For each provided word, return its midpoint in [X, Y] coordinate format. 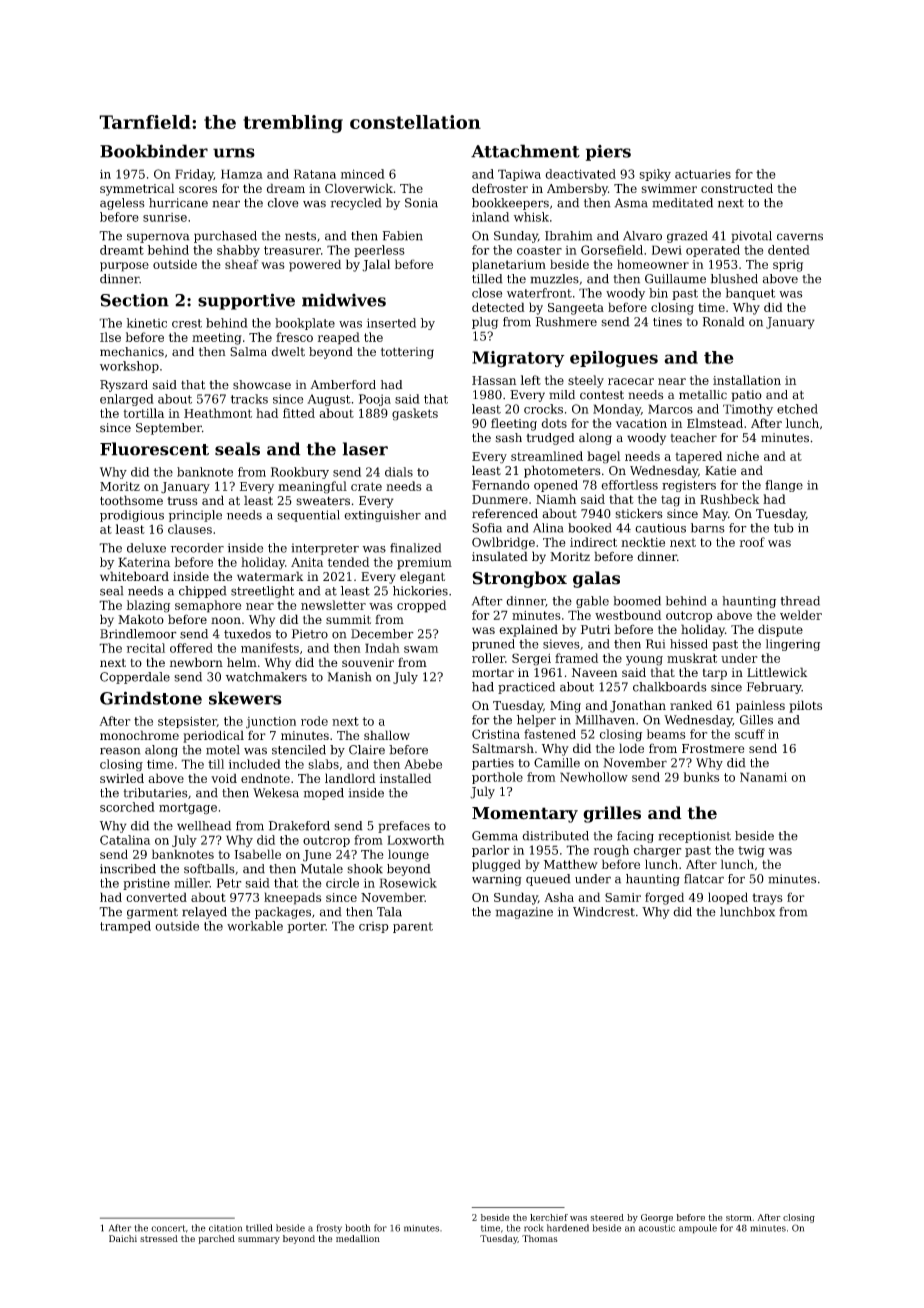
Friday [194, 175]
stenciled [299, 750]
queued [548, 880]
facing [635, 837]
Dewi [667, 250]
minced [363, 174]
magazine [524, 913]
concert [168, 1228]
